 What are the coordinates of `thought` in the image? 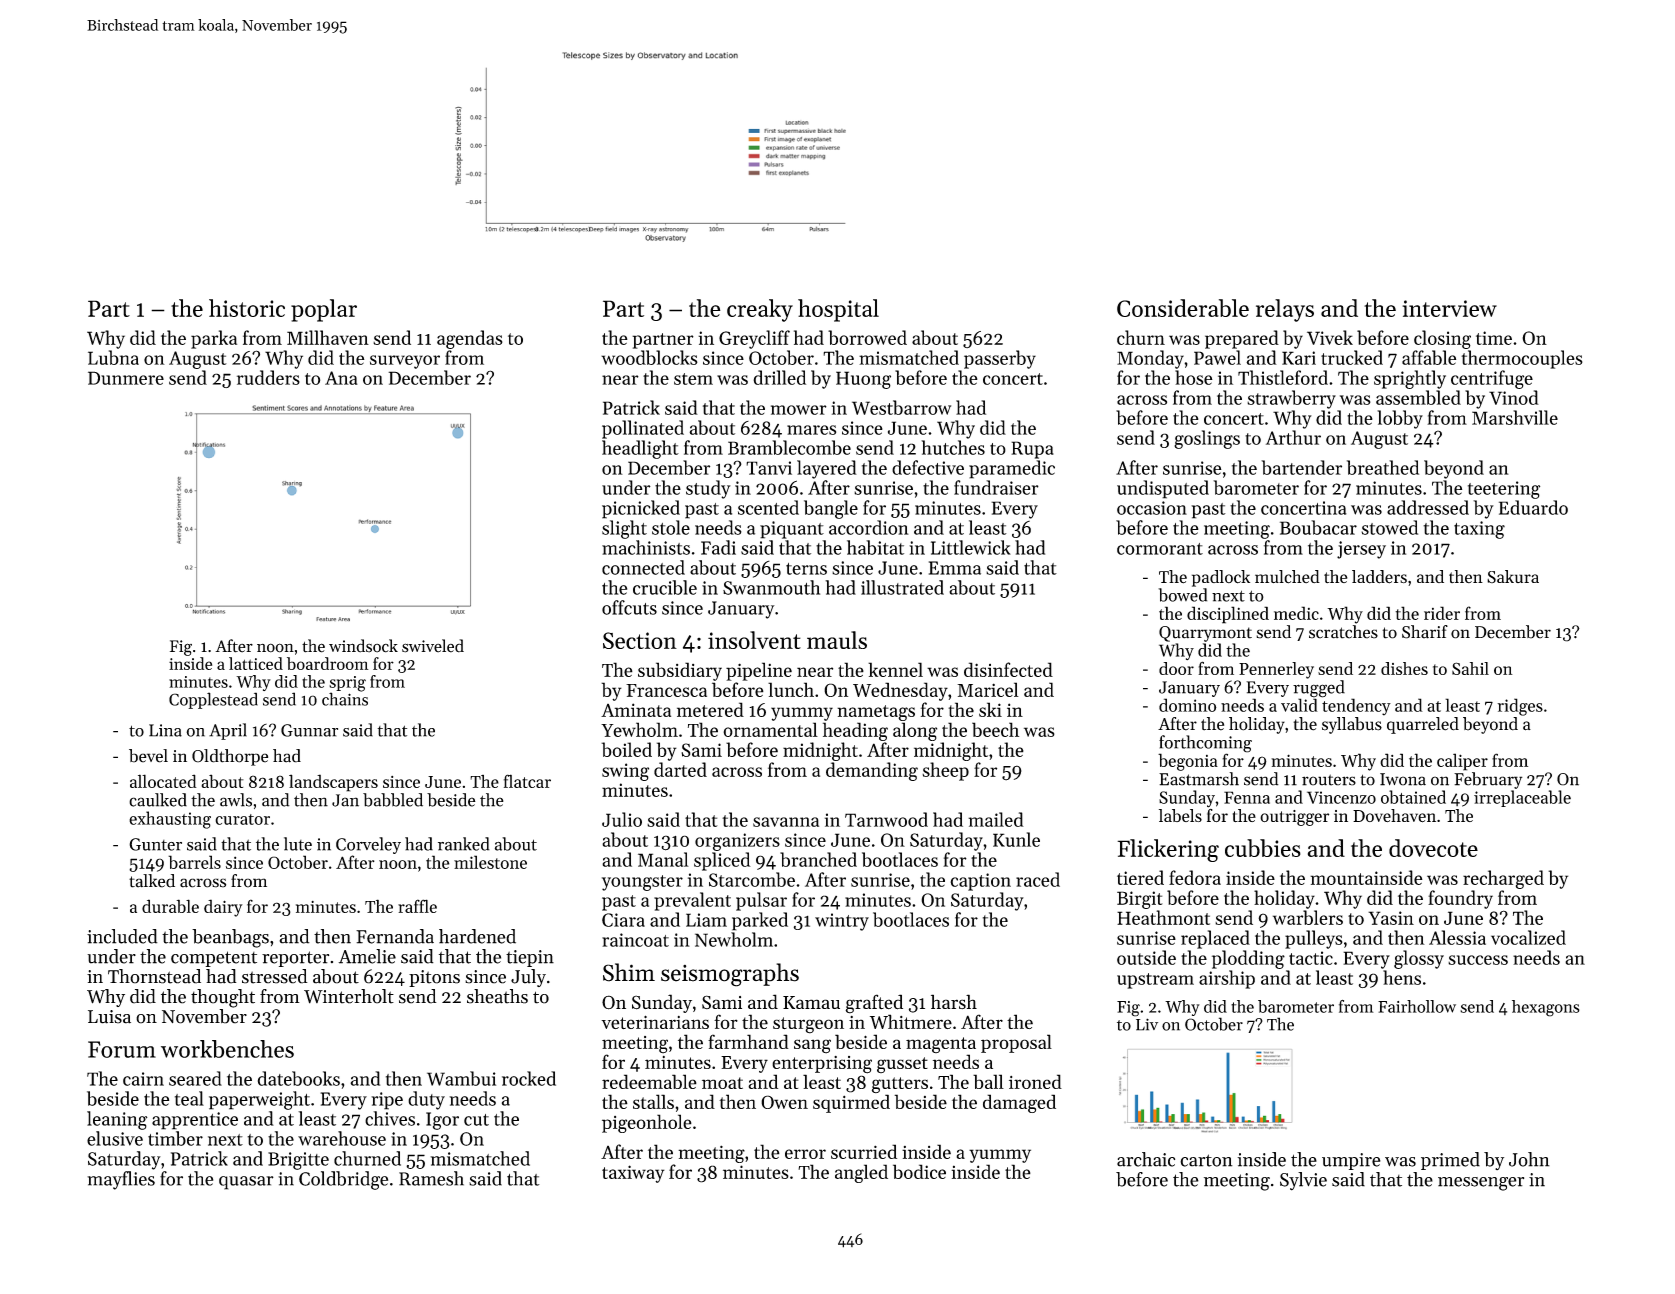 It's located at (223, 998).
